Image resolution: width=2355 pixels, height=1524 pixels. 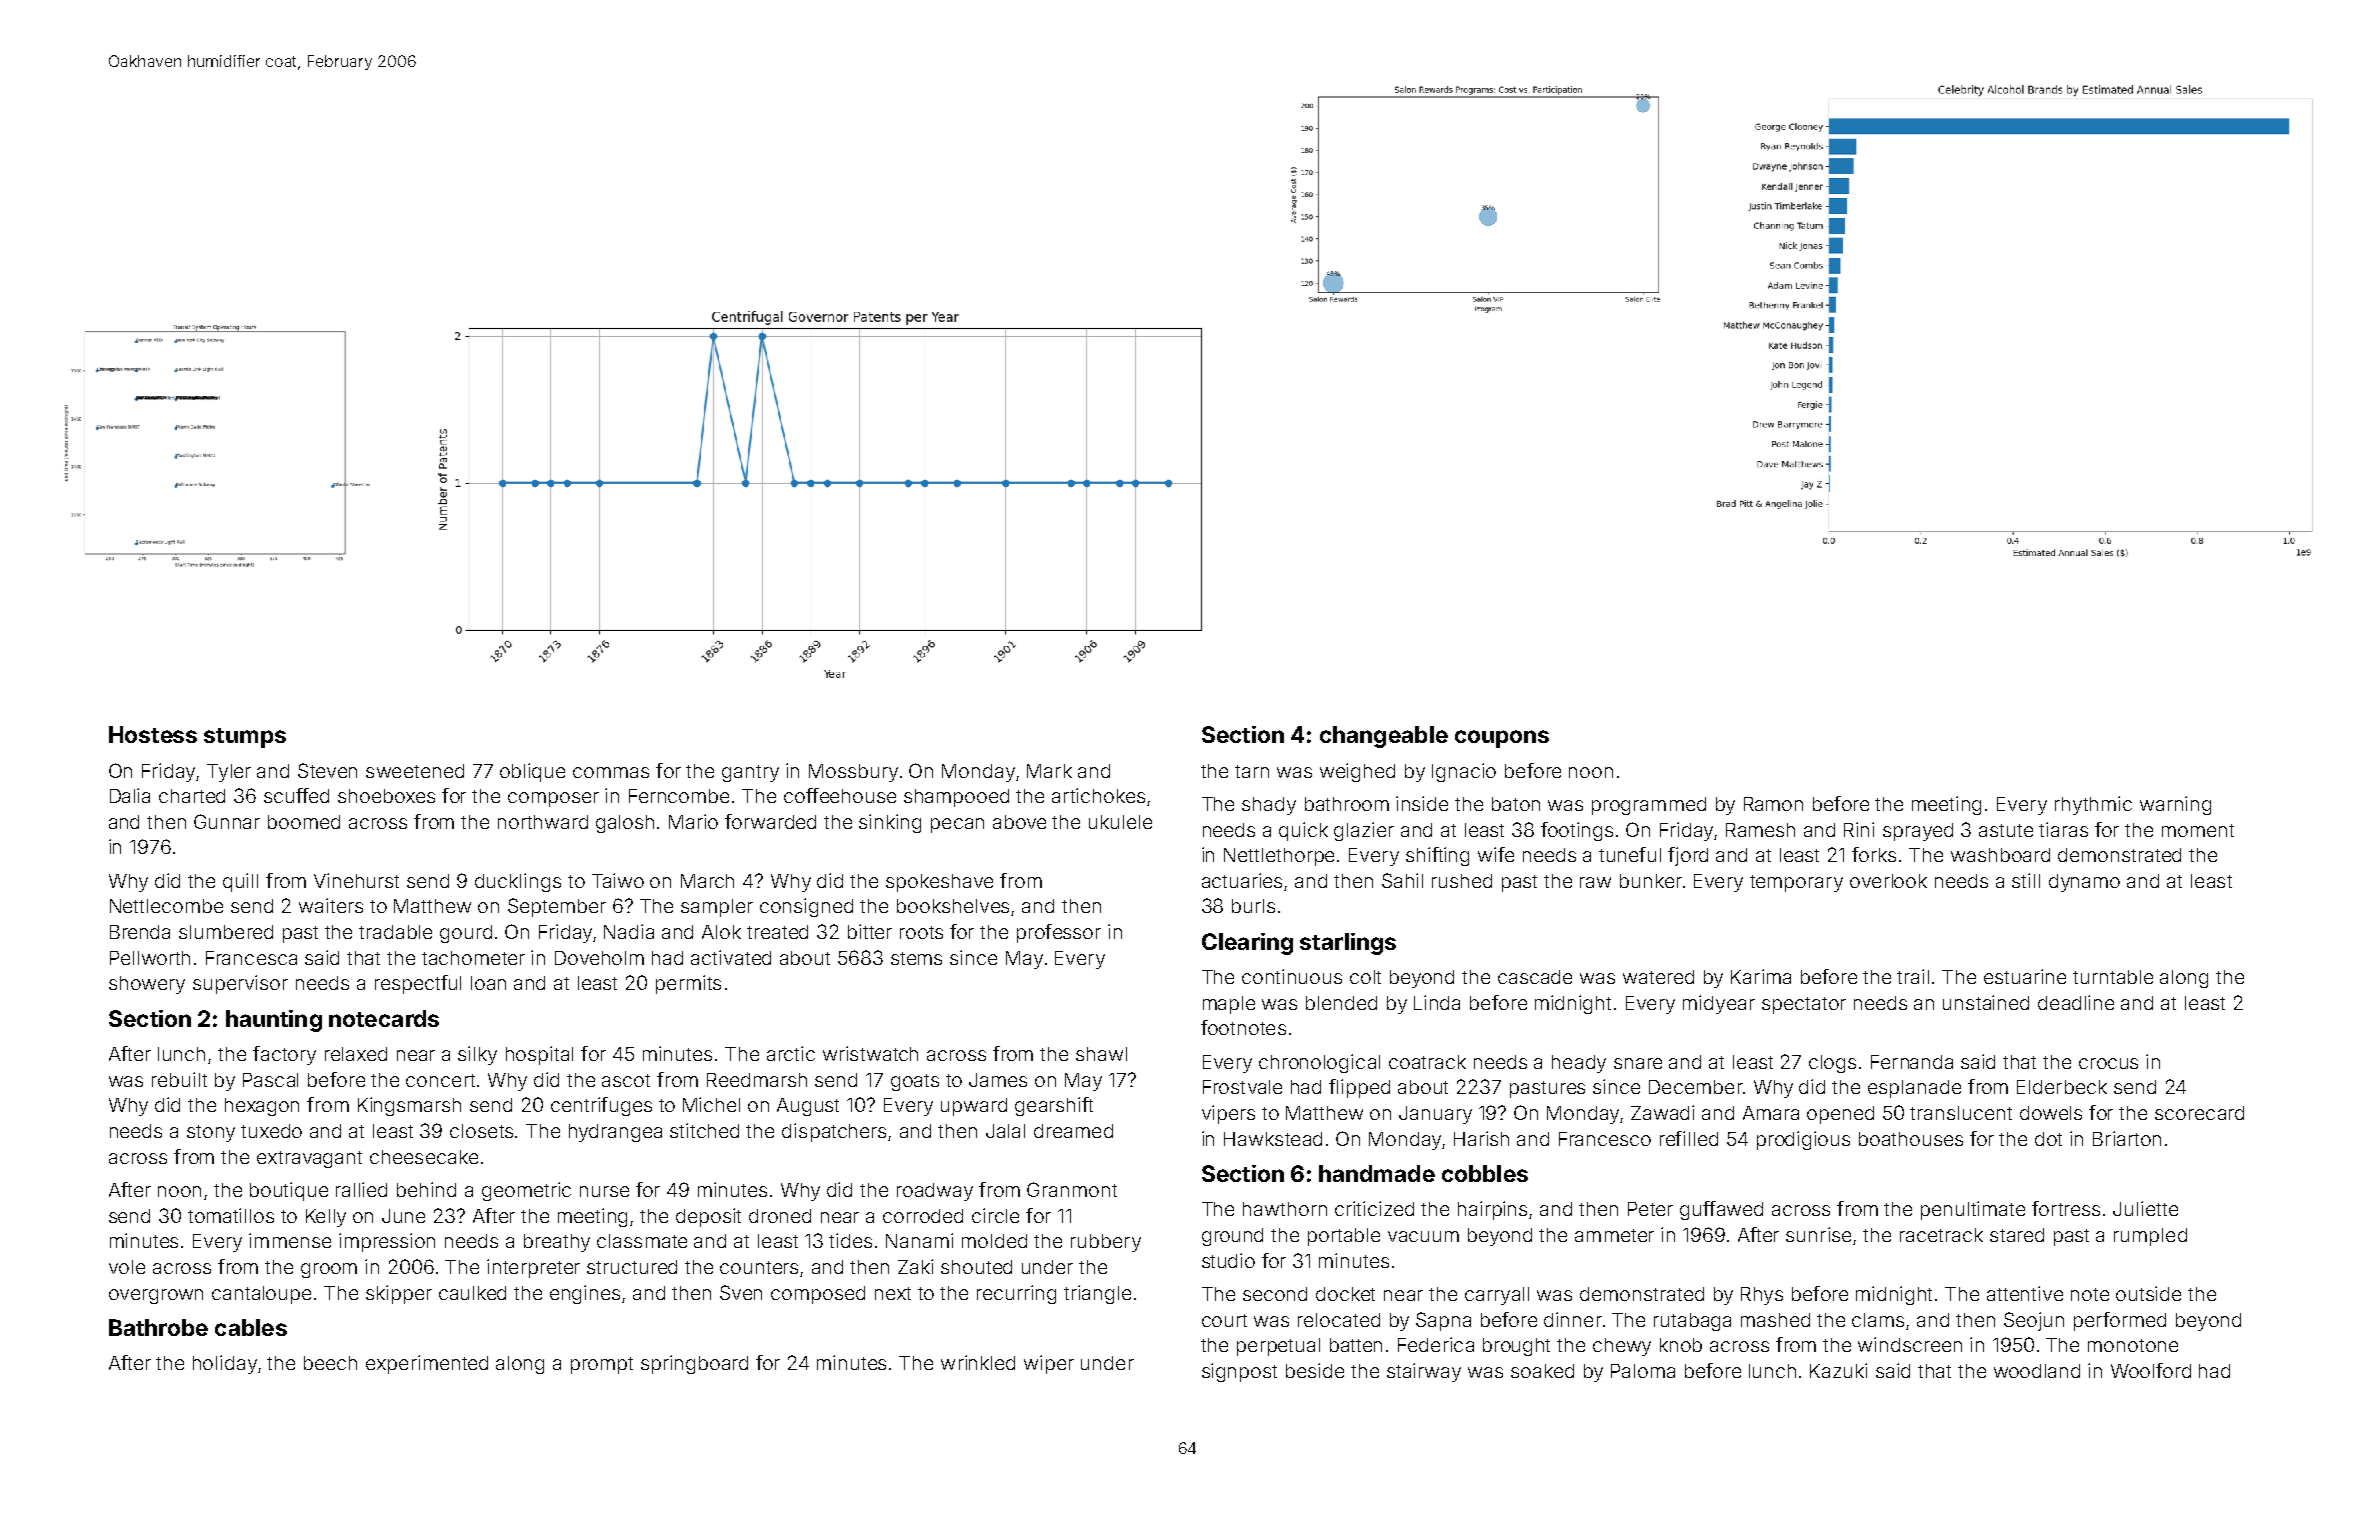 What do you see at coordinates (245, 738) in the screenshot?
I see `stumps` at bounding box center [245, 738].
